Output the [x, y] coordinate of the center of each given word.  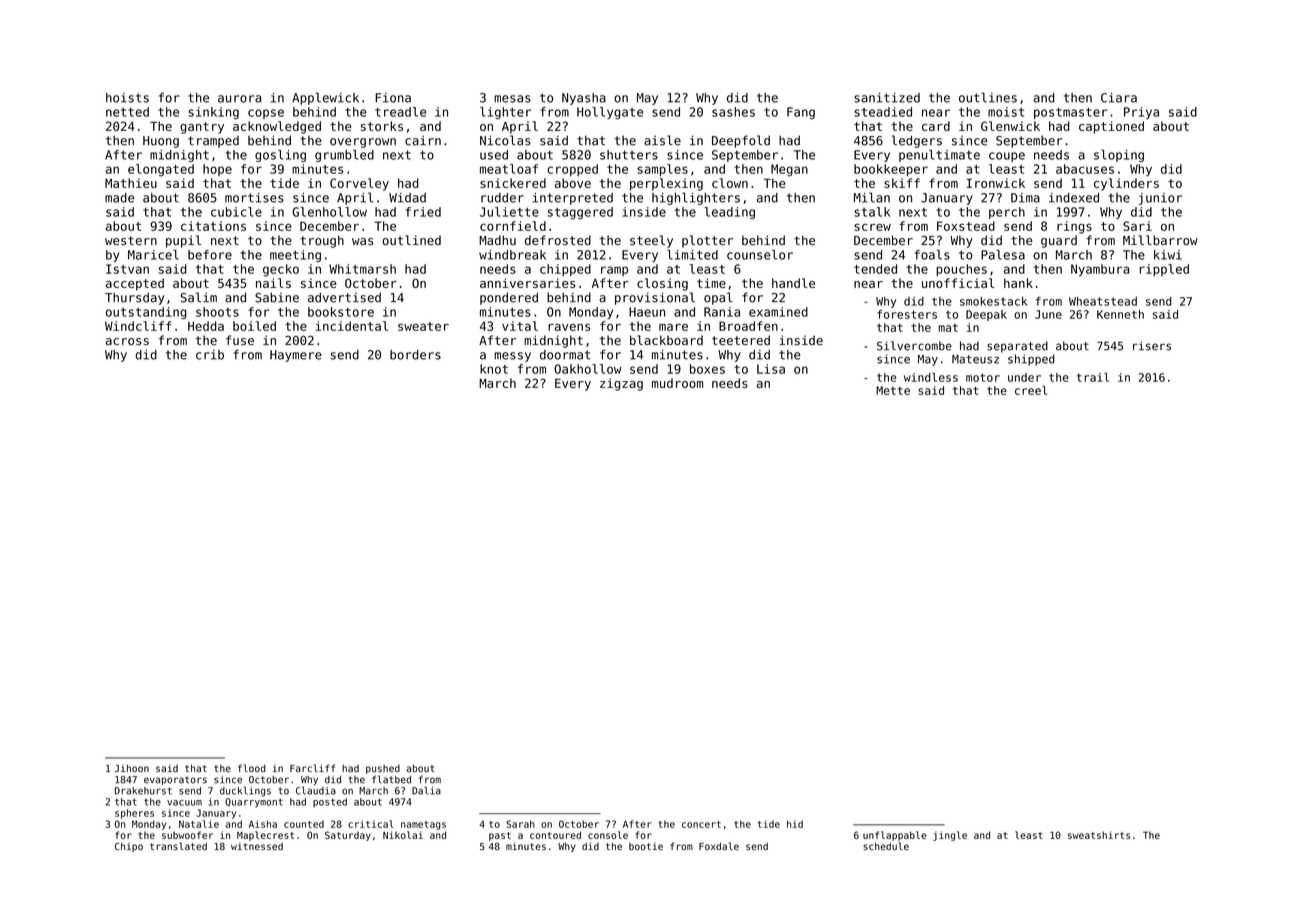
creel [1031, 390]
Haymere [296, 356]
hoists [127, 98]
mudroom [677, 383]
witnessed [257, 846]
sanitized [887, 98]
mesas [512, 99]
